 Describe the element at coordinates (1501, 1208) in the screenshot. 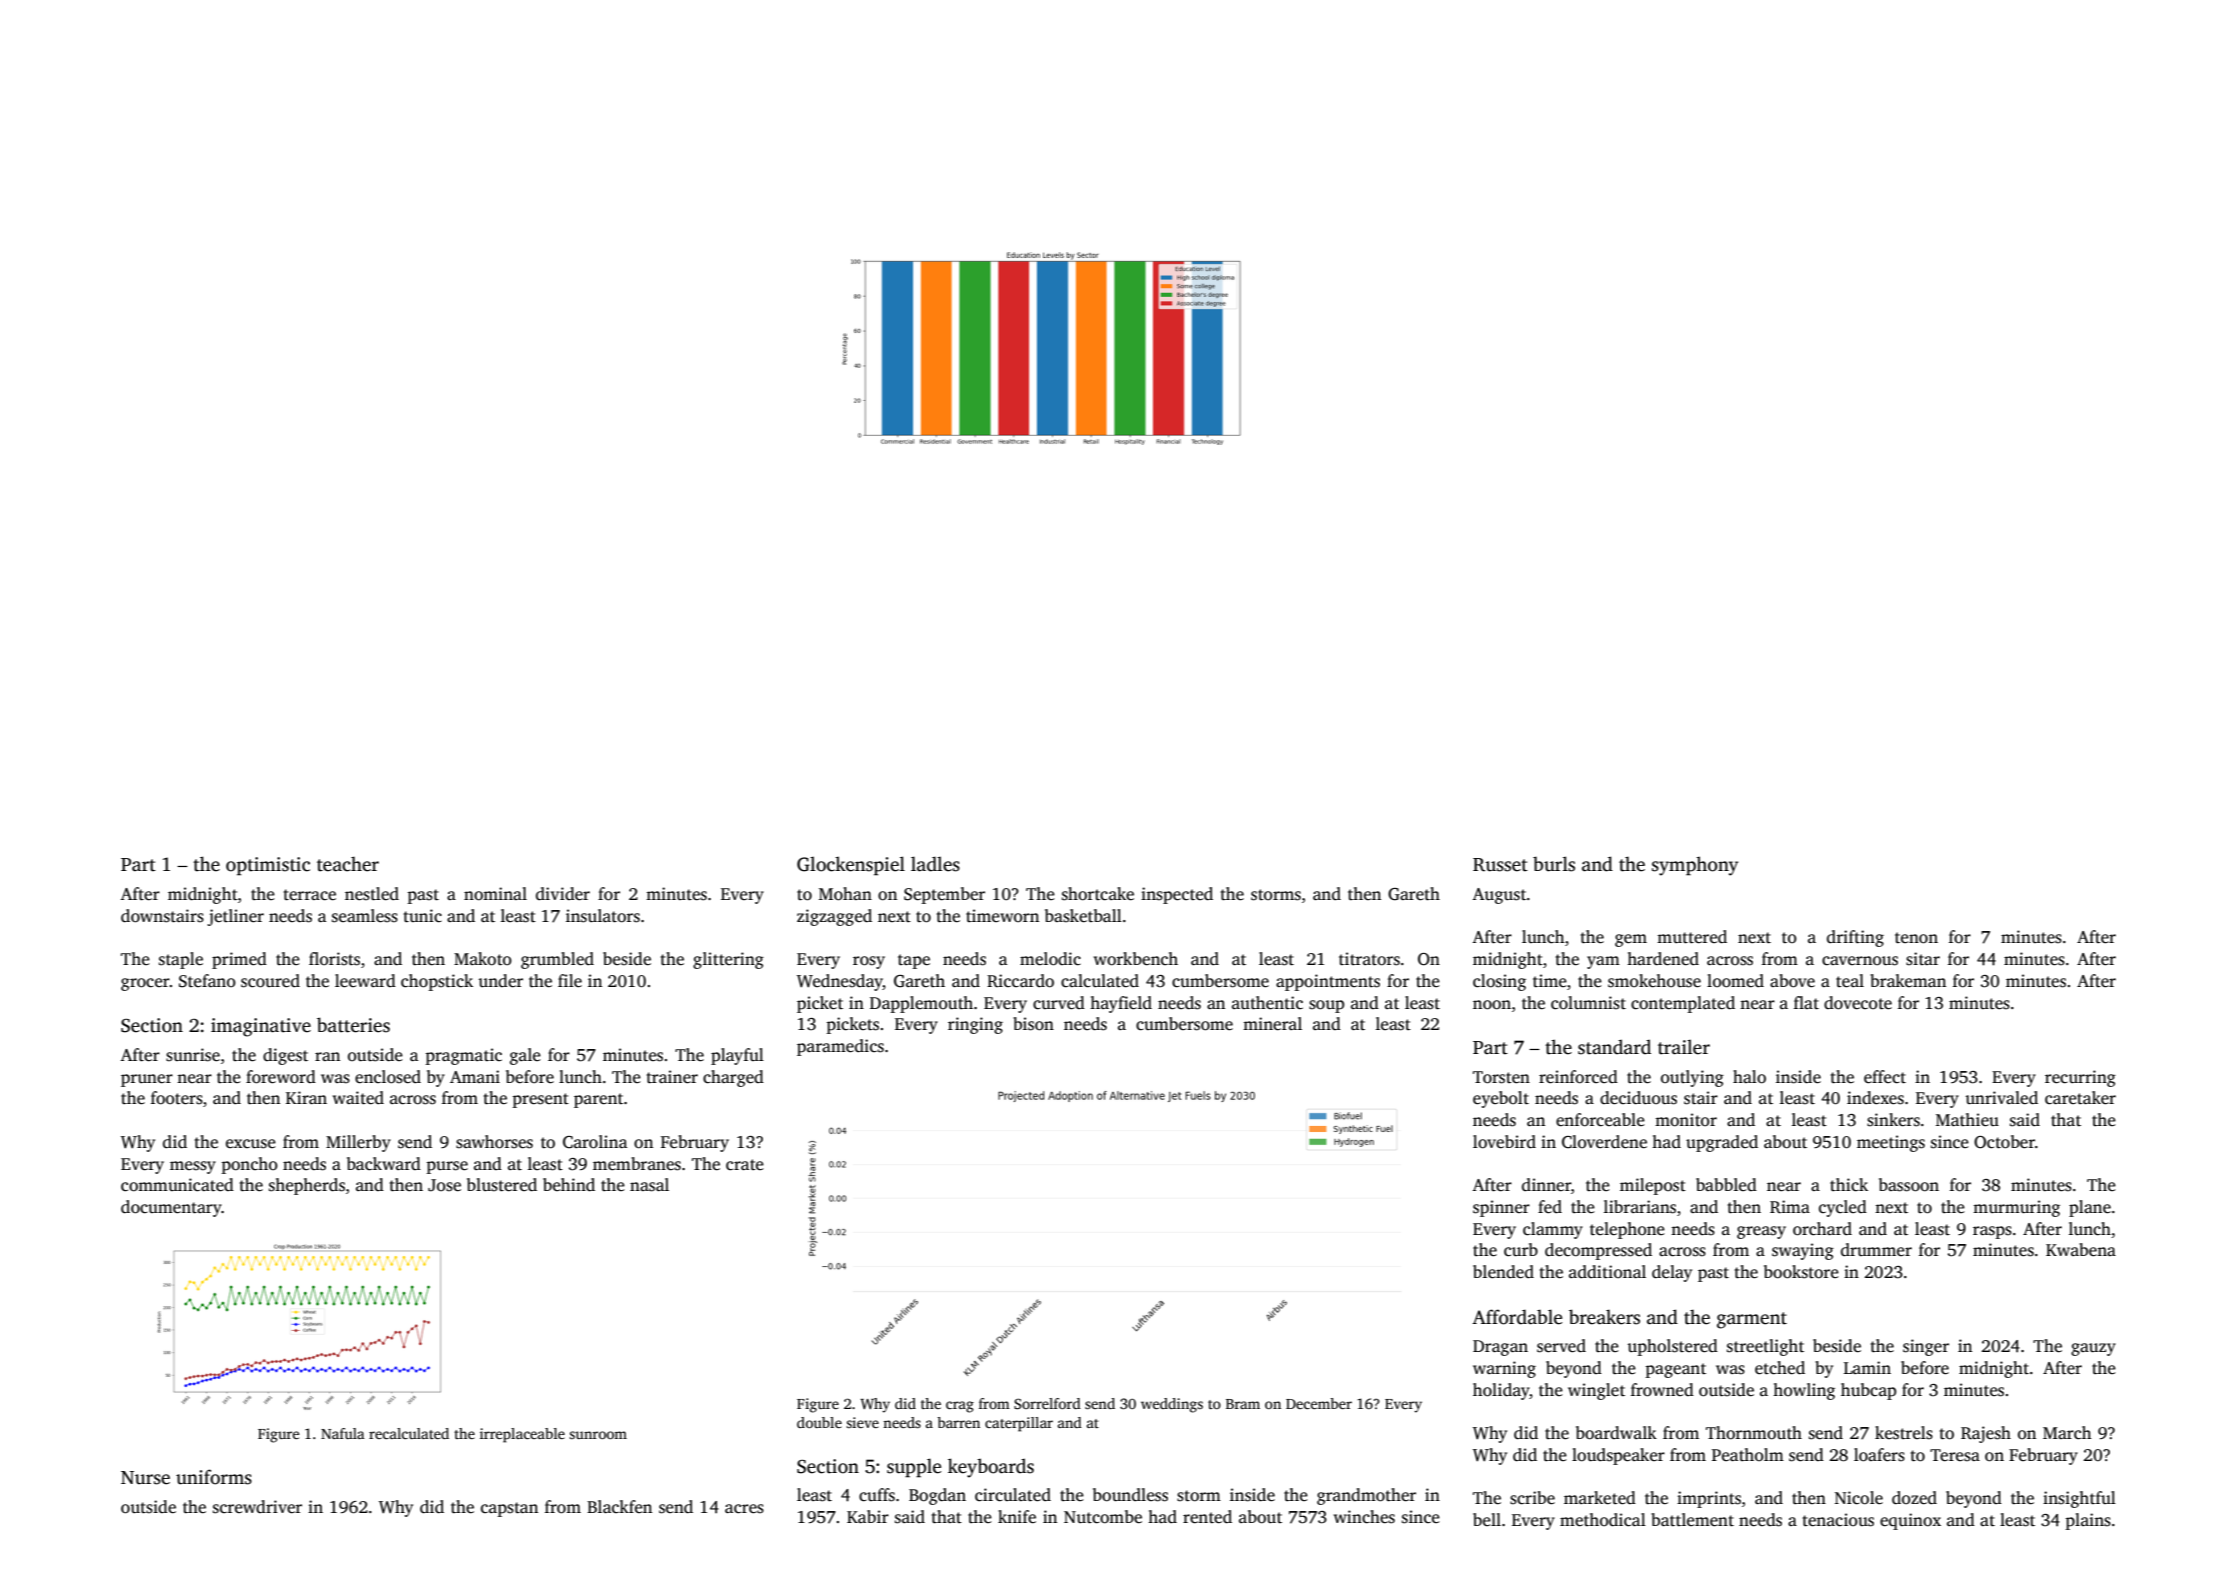

I see `spinner` at that location.
